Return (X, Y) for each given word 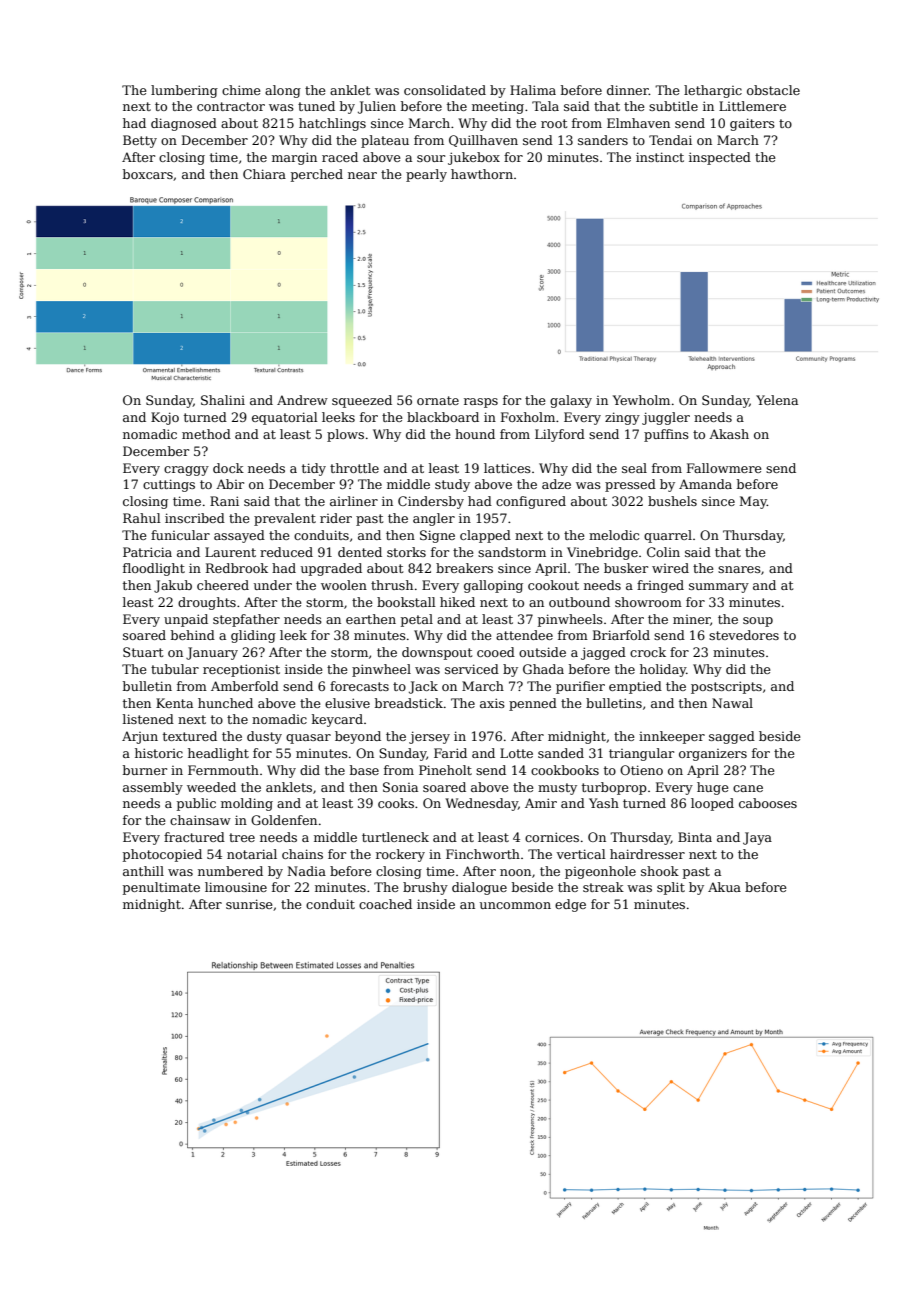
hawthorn (482, 174)
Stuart (143, 652)
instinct (660, 157)
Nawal (732, 703)
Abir (230, 484)
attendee (524, 635)
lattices (507, 468)
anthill (143, 871)
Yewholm (641, 400)
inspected (720, 158)
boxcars (148, 174)
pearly (426, 175)
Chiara (264, 174)
